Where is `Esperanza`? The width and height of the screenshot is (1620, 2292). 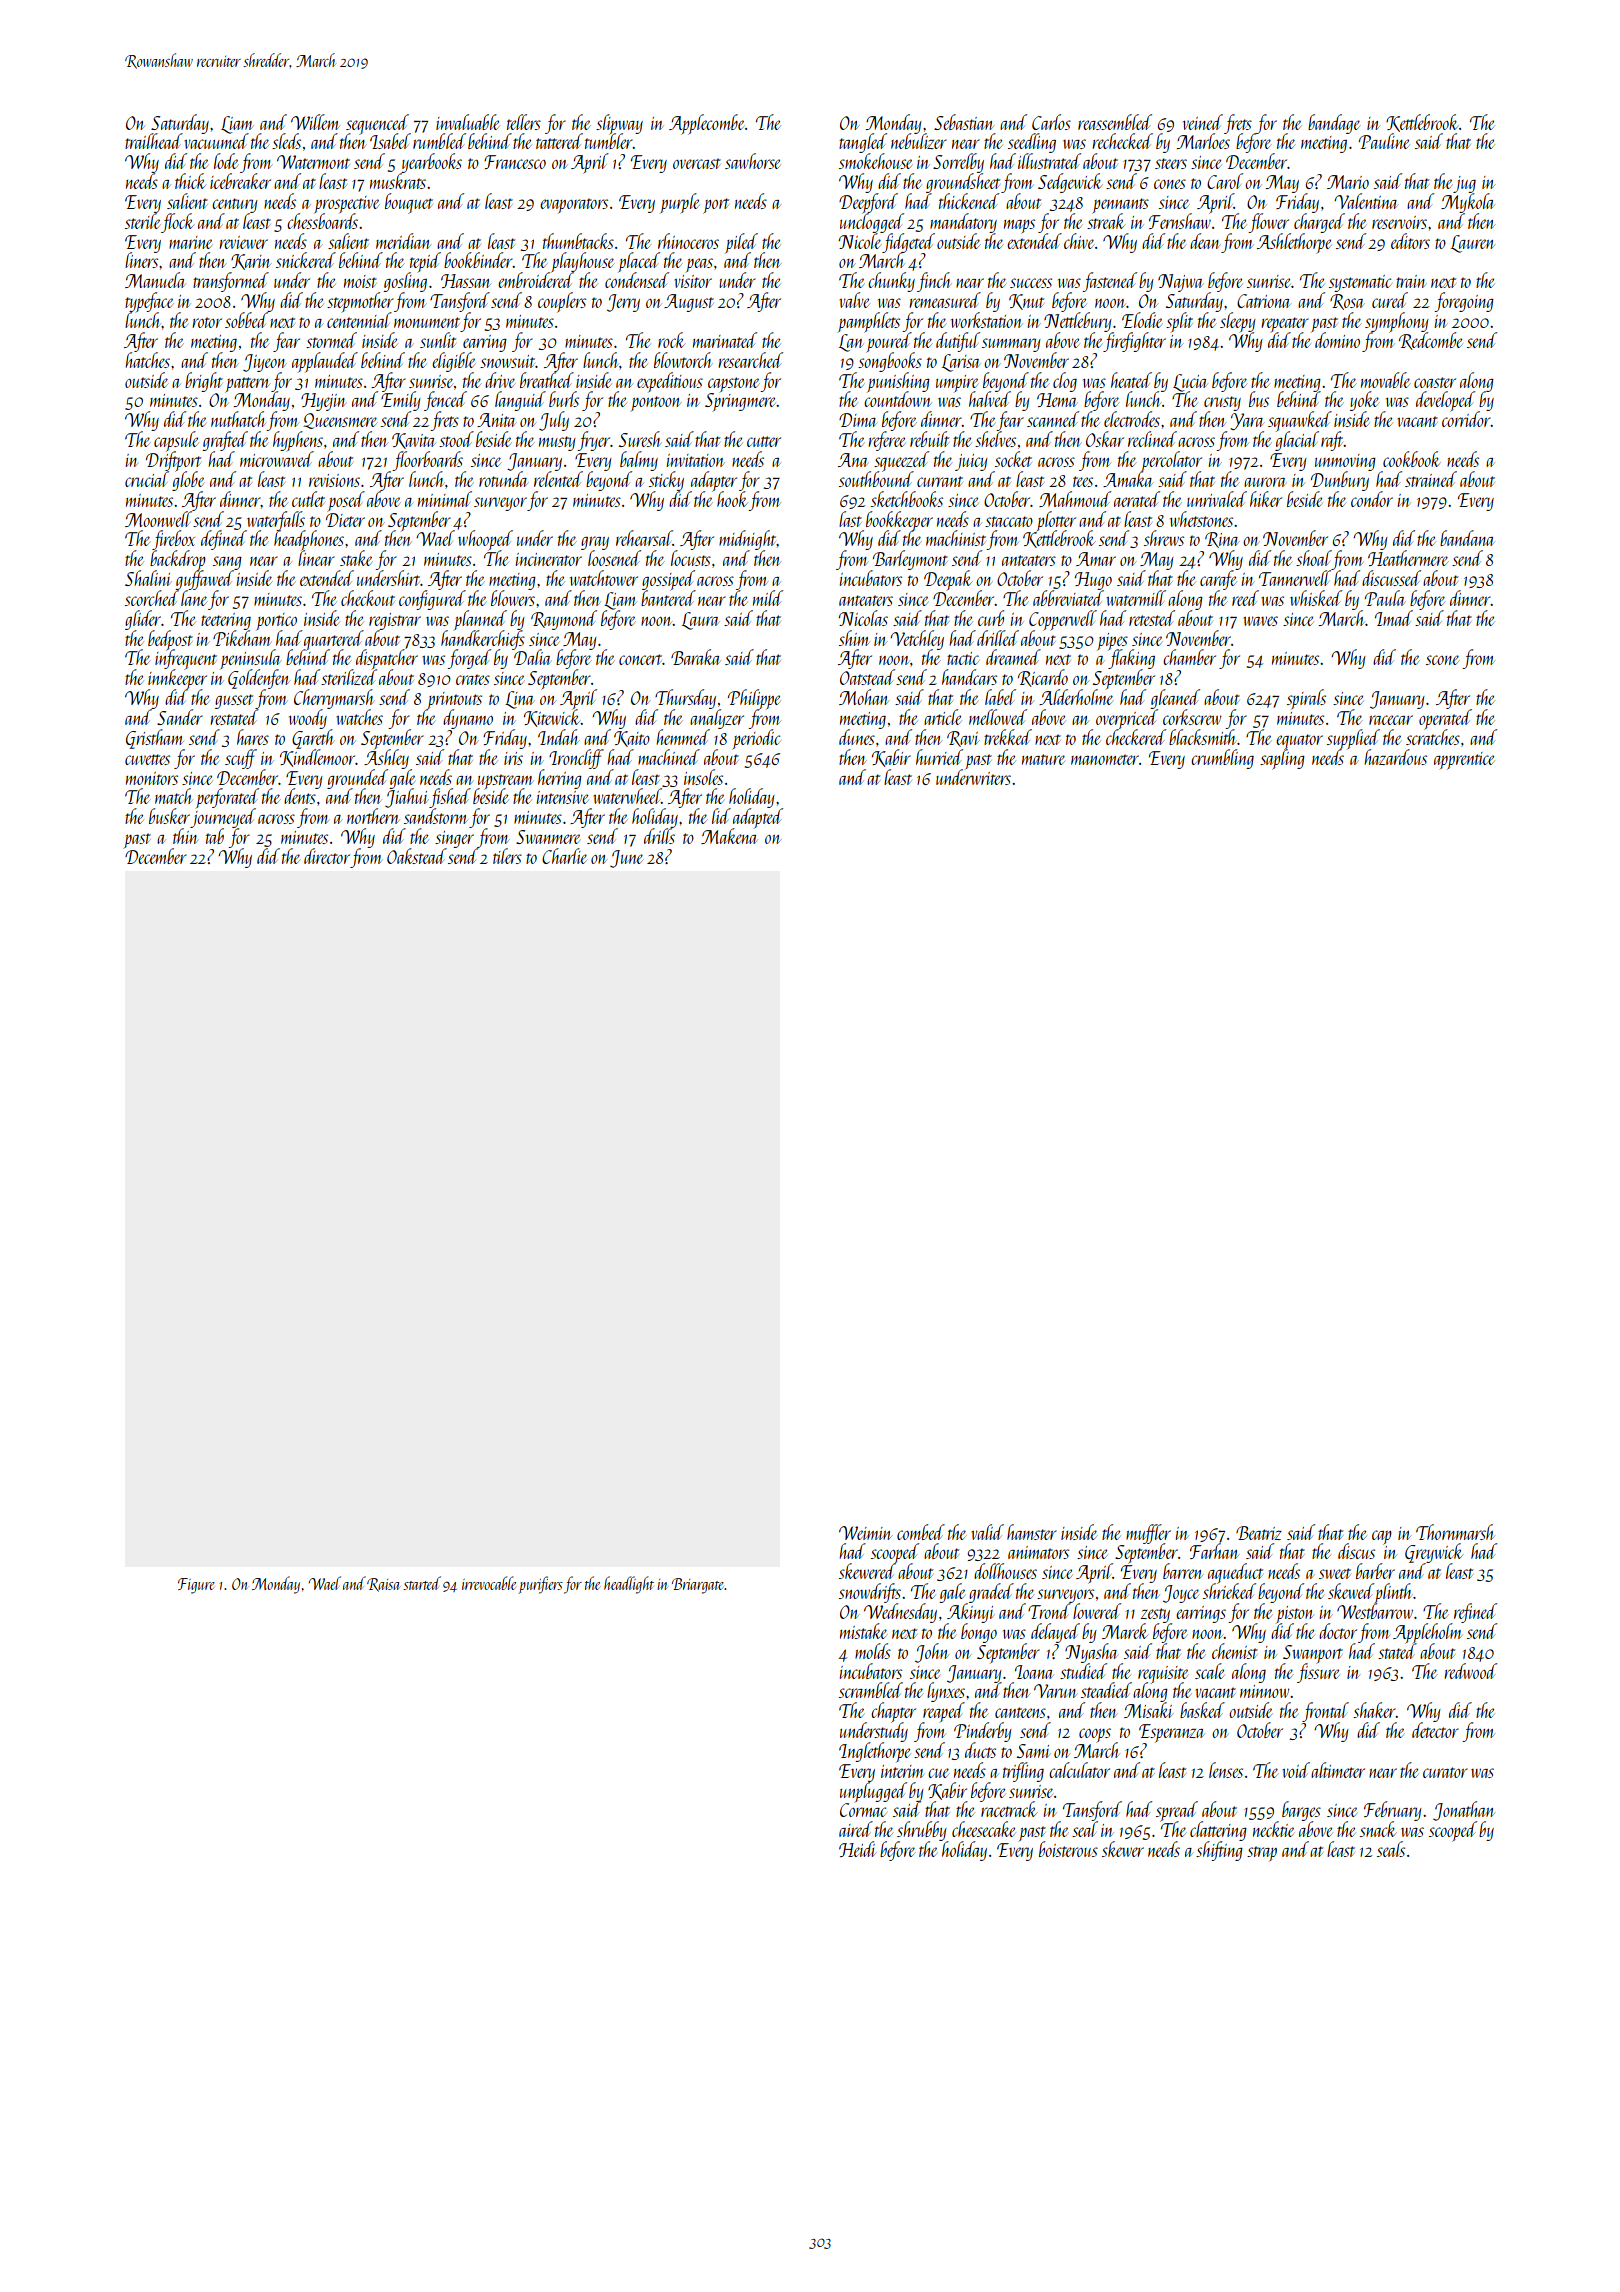 Esperanza is located at coordinates (1171, 1733).
